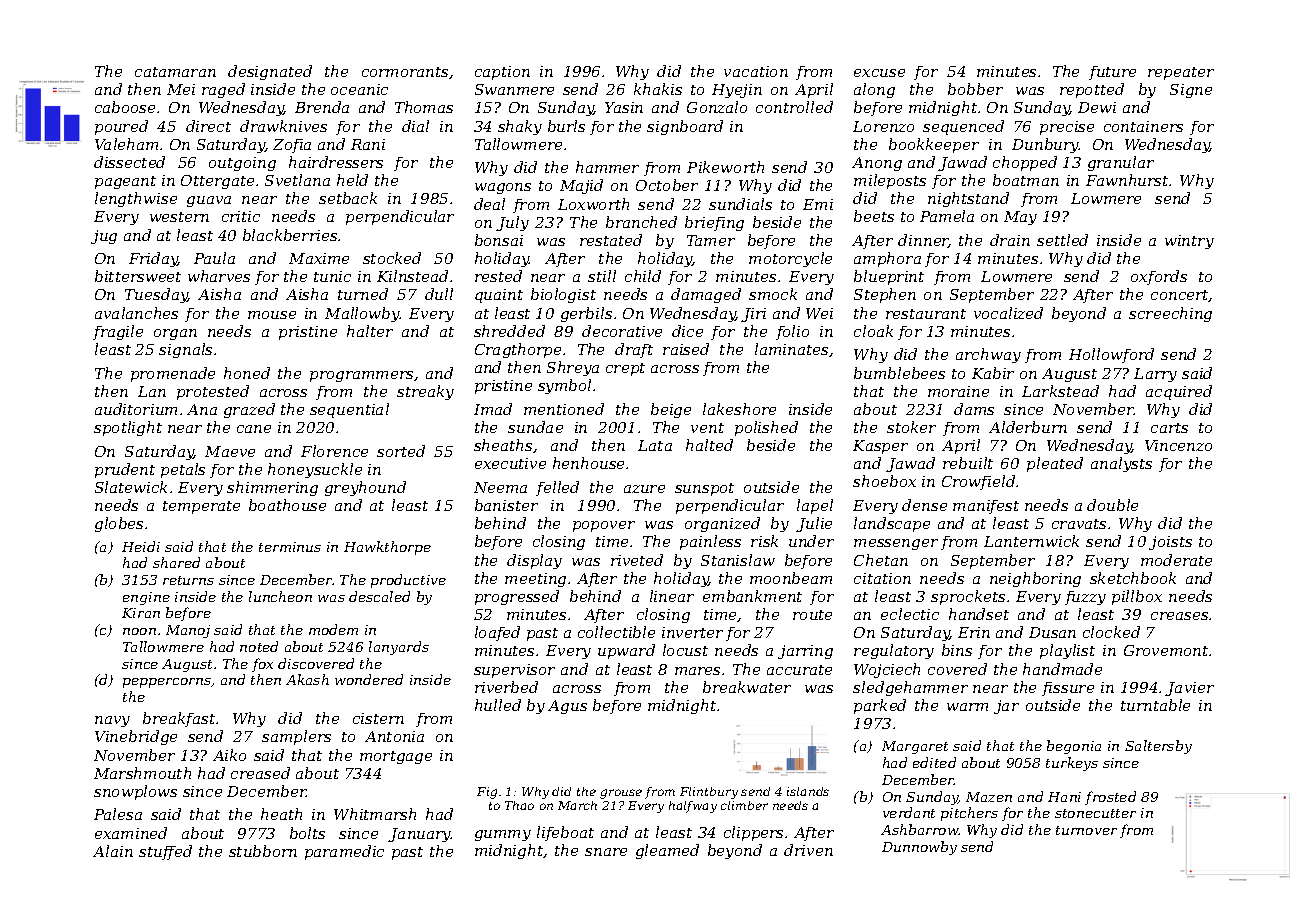 The width and height of the screenshot is (1308, 924). Describe the element at coordinates (1028, 427) in the screenshot. I see `Alderburn` at that location.
